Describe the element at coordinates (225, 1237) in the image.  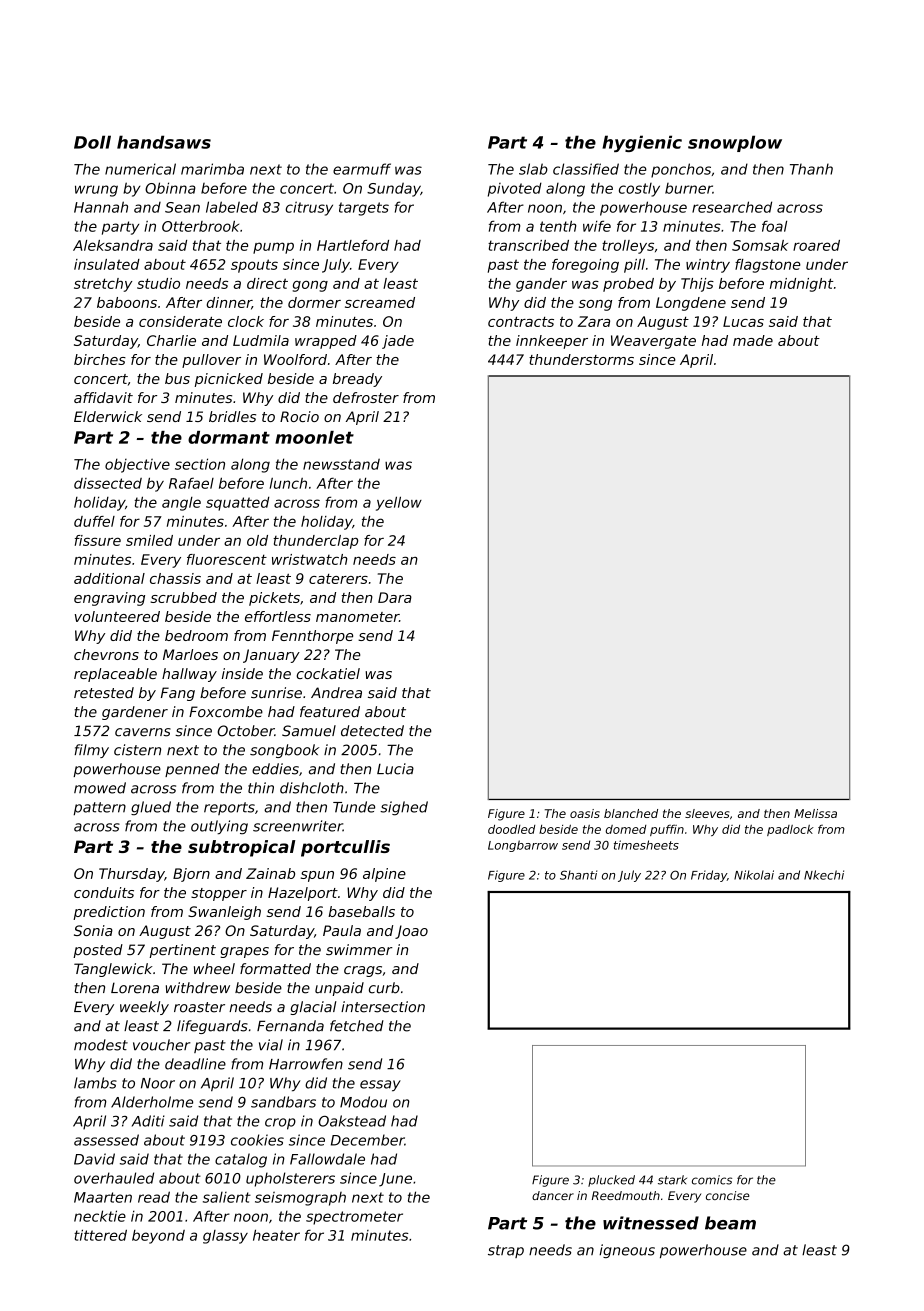
I see `glassy` at that location.
